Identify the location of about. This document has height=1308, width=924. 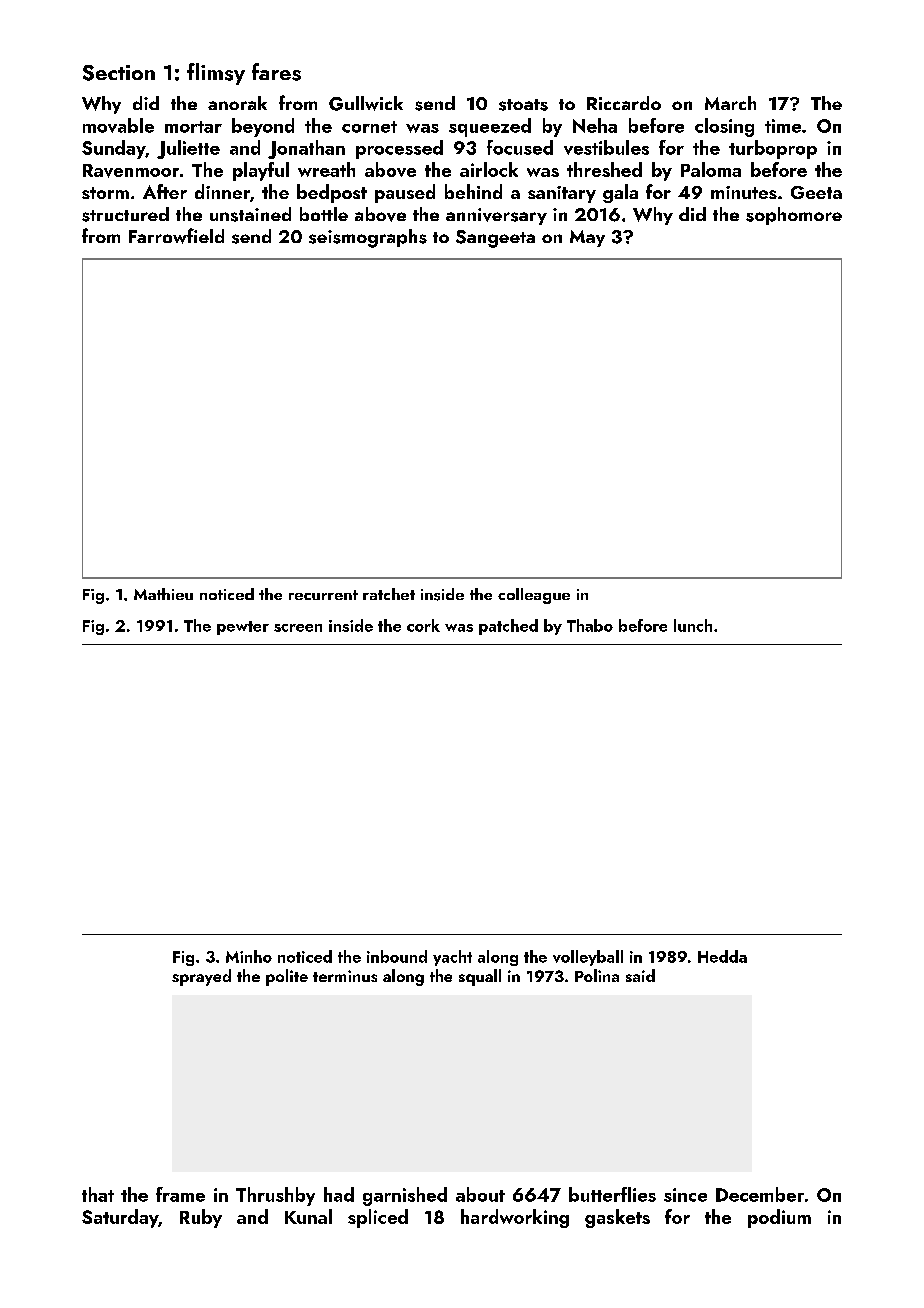
(480, 1194).
